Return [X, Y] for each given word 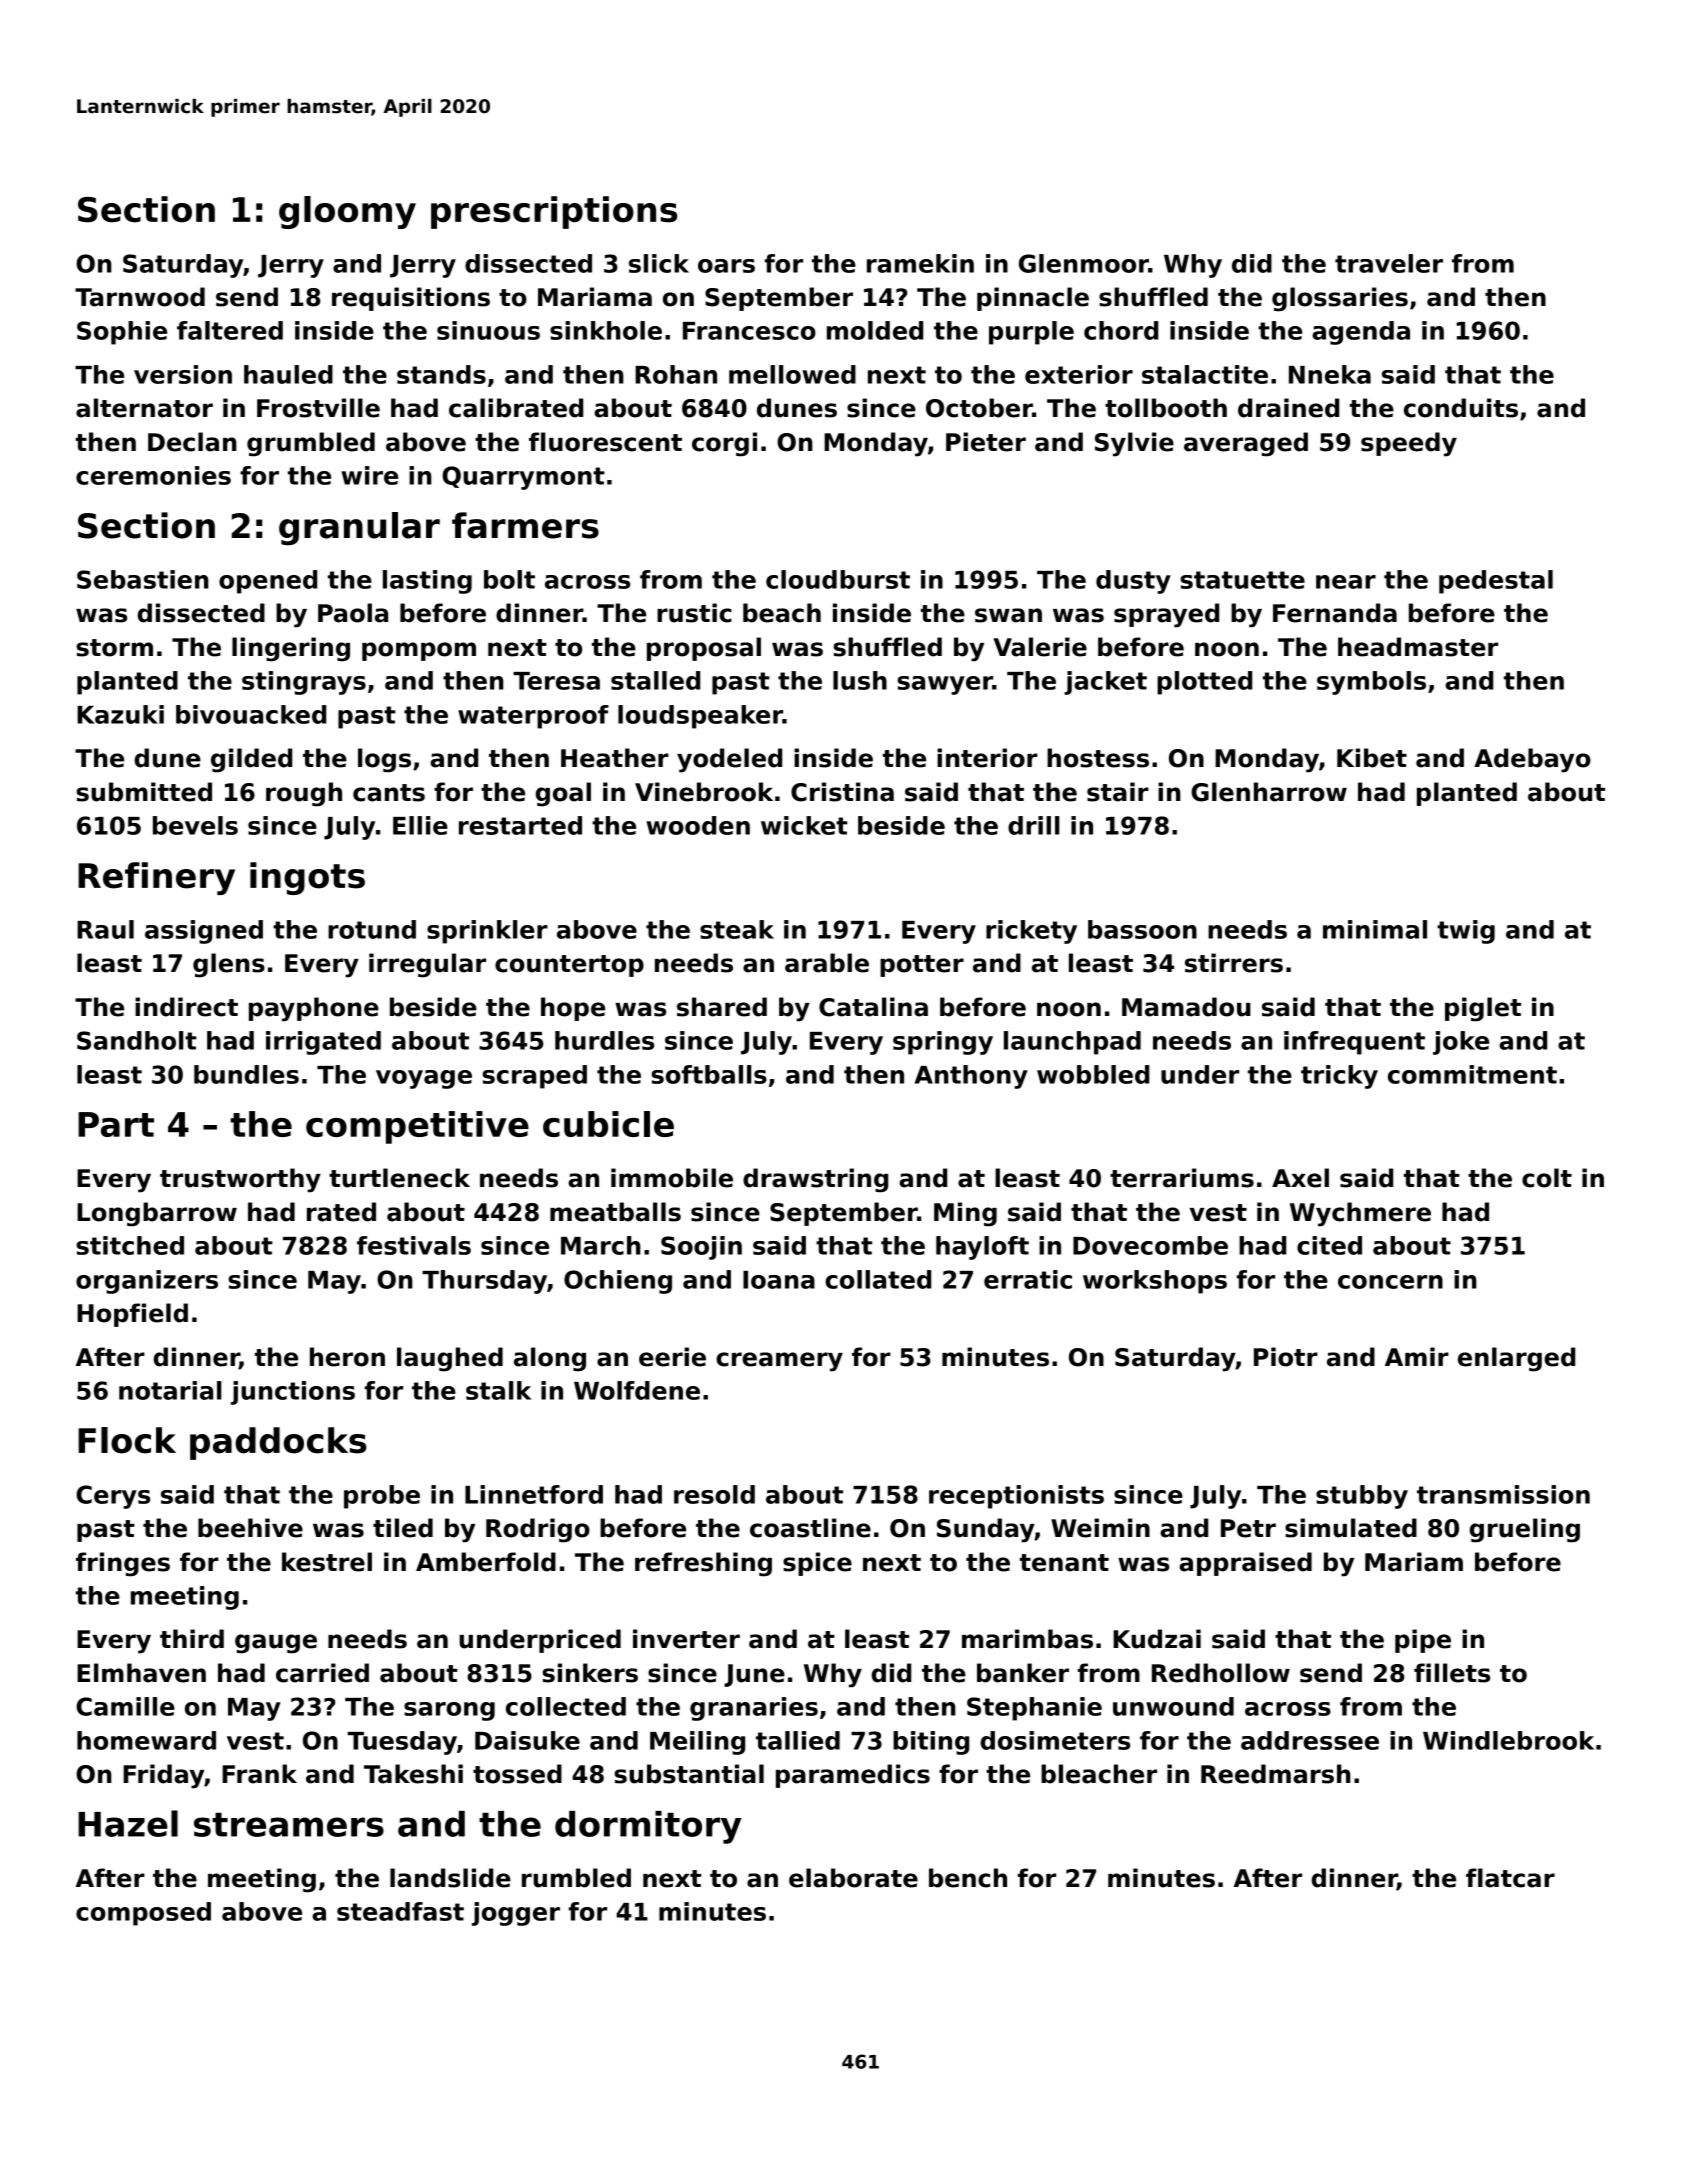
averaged [1246, 444]
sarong [449, 1711]
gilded [251, 760]
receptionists [1016, 1497]
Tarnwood [140, 297]
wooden [698, 825]
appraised [1245, 1564]
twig [1466, 932]
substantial [689, 1774]
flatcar [1510, 1878]
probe [382, 1497]
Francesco [749, 331]
